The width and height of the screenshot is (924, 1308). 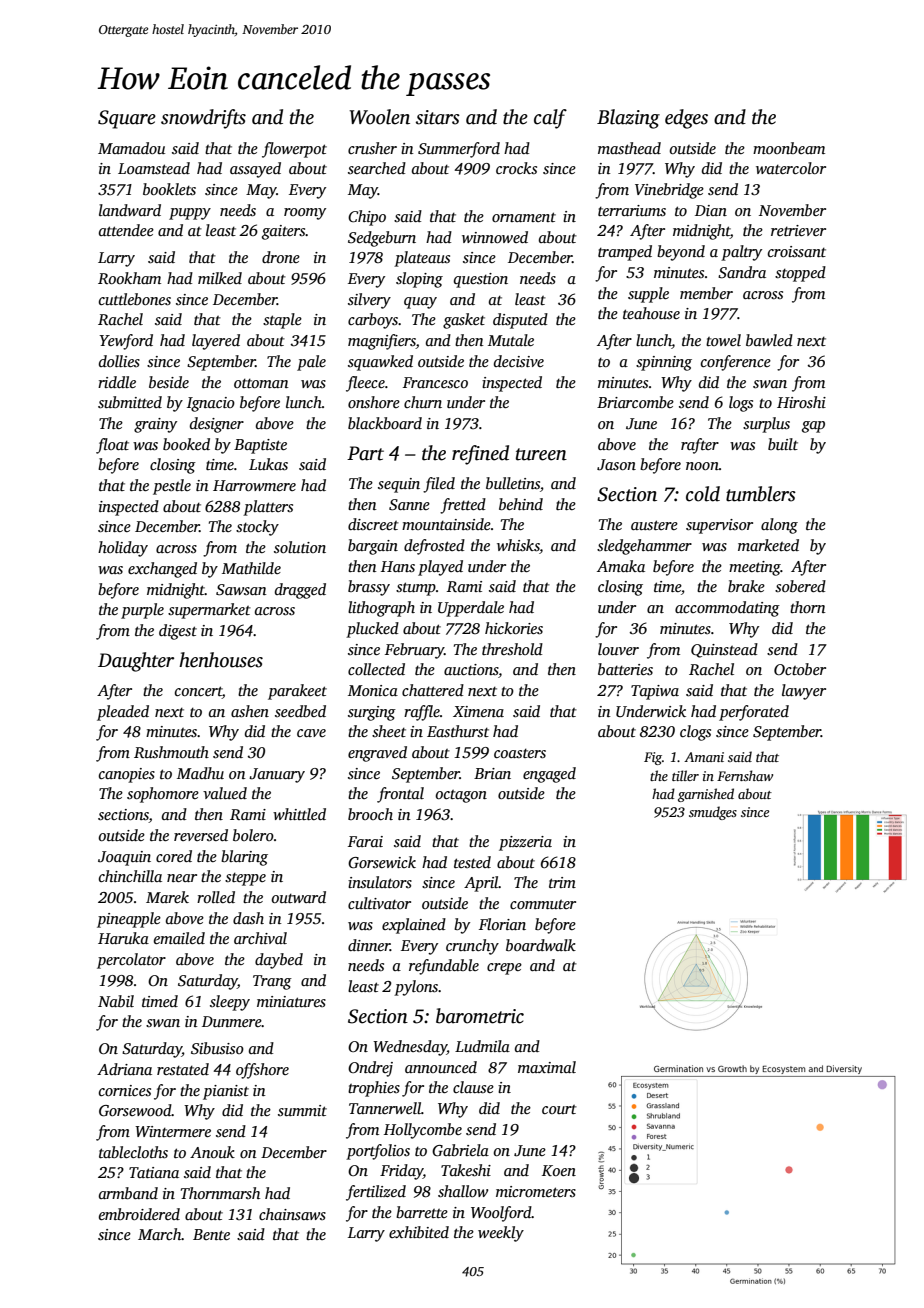 What do you see at coordinates (648, 295) in the screenshot?
I see `supple` at bounding box center [648, 295].
